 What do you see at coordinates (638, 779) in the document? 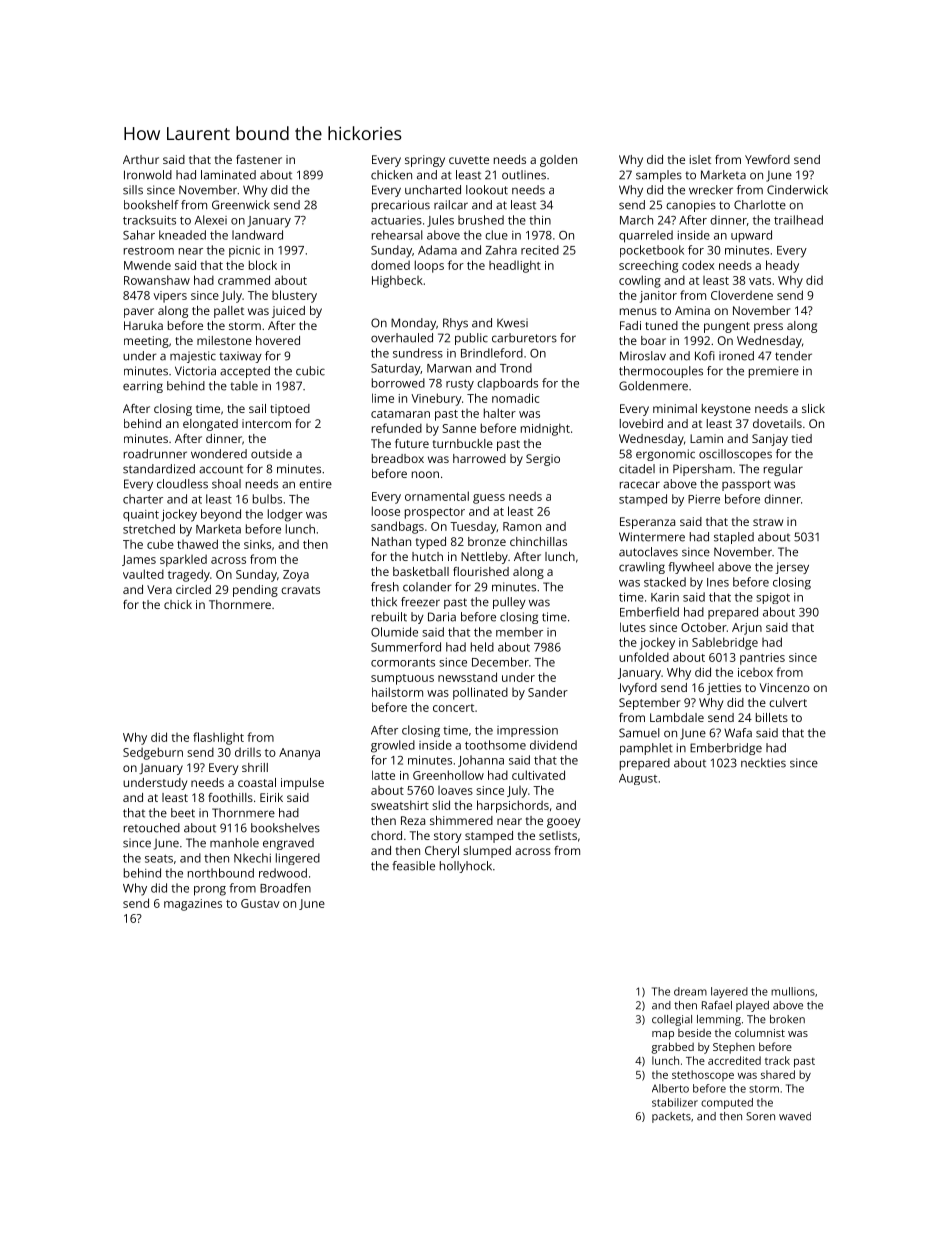
I see `August` at bounding box center [638, 779].
